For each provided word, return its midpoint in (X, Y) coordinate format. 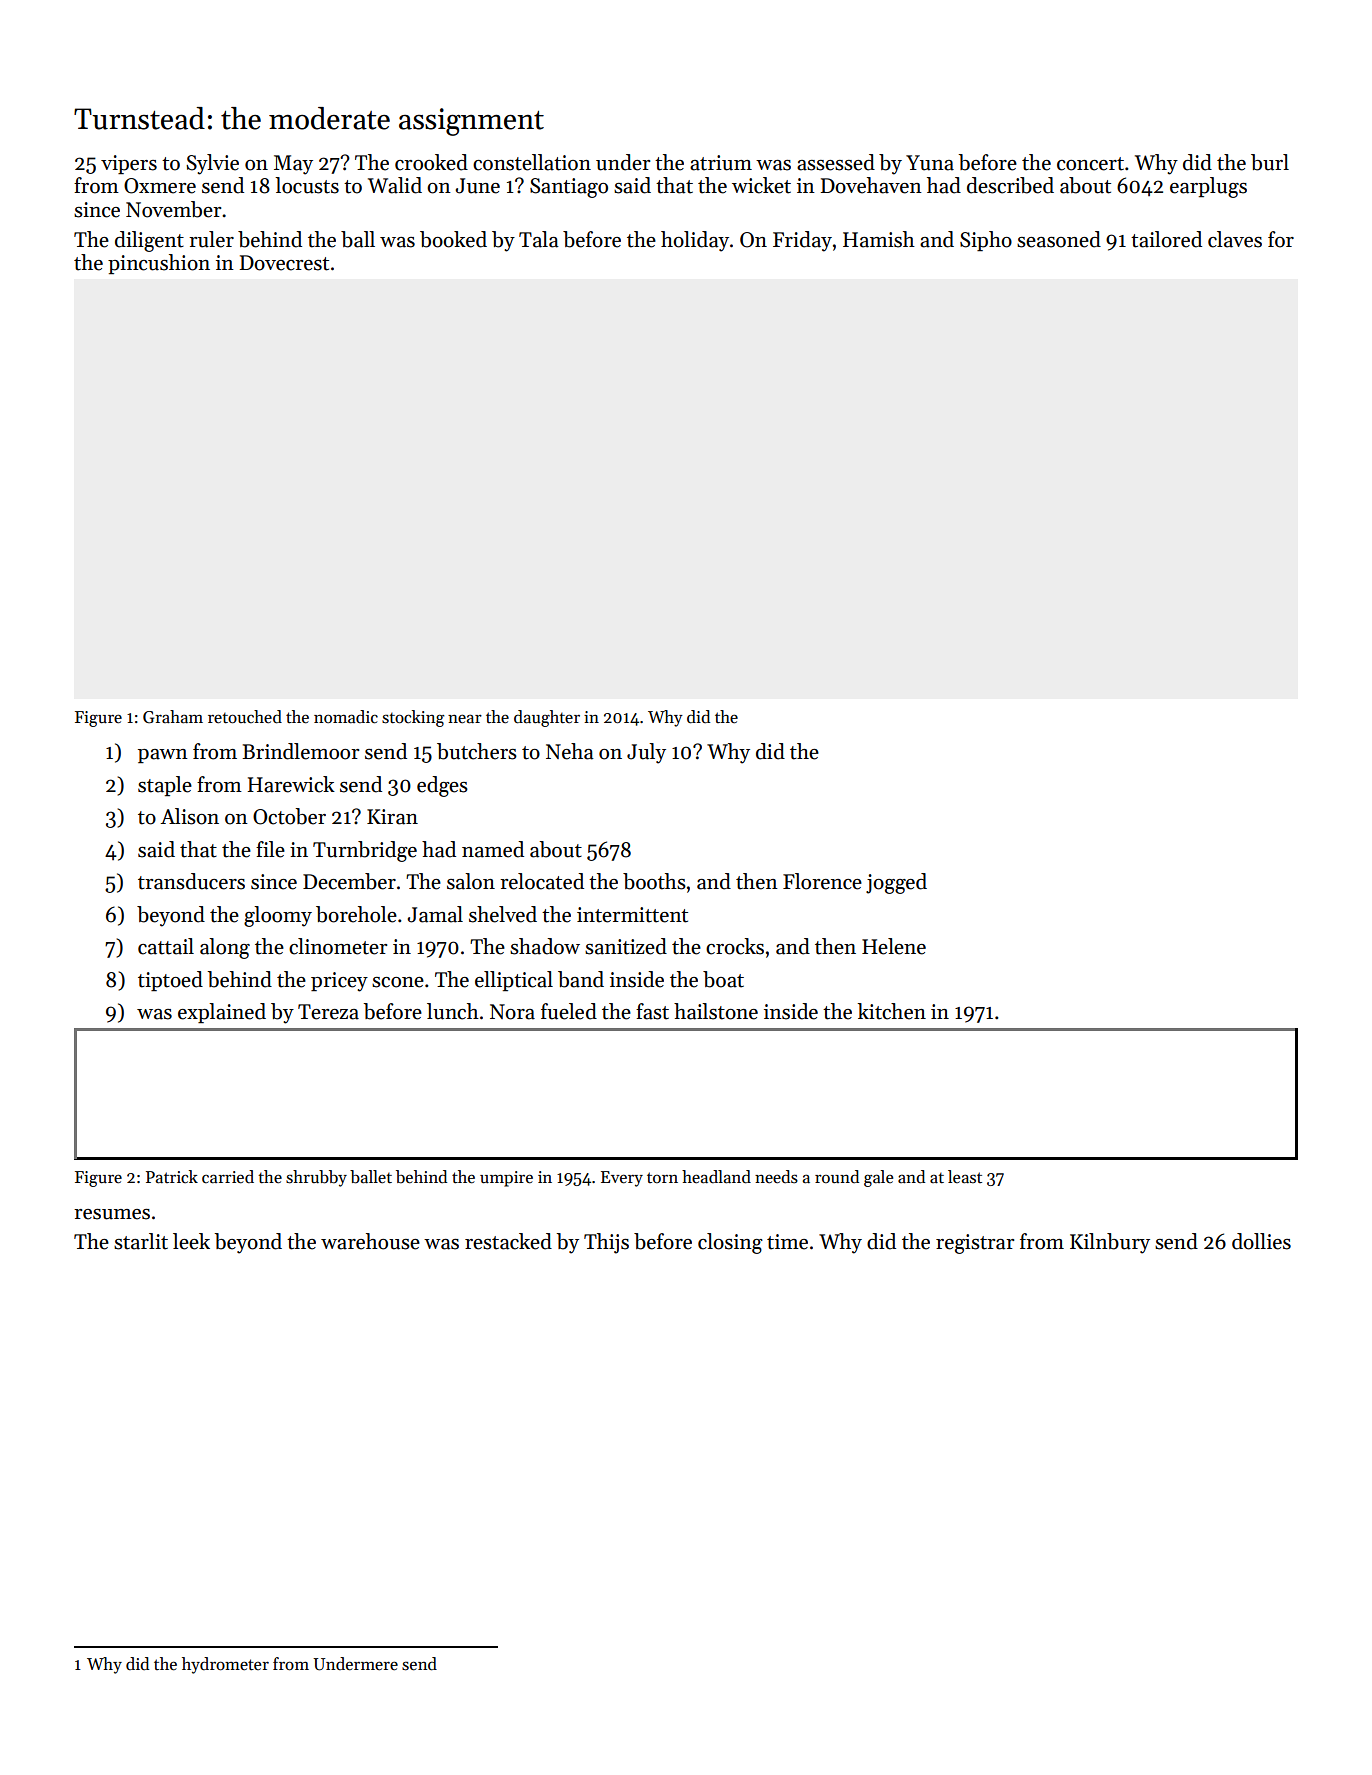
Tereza (328, 1012)
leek (191, 1241)
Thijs (606, 1243)
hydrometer (225, 1665)
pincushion (159, 264)
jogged (896, 883)
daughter (547, 718)
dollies (1261, 1241)
